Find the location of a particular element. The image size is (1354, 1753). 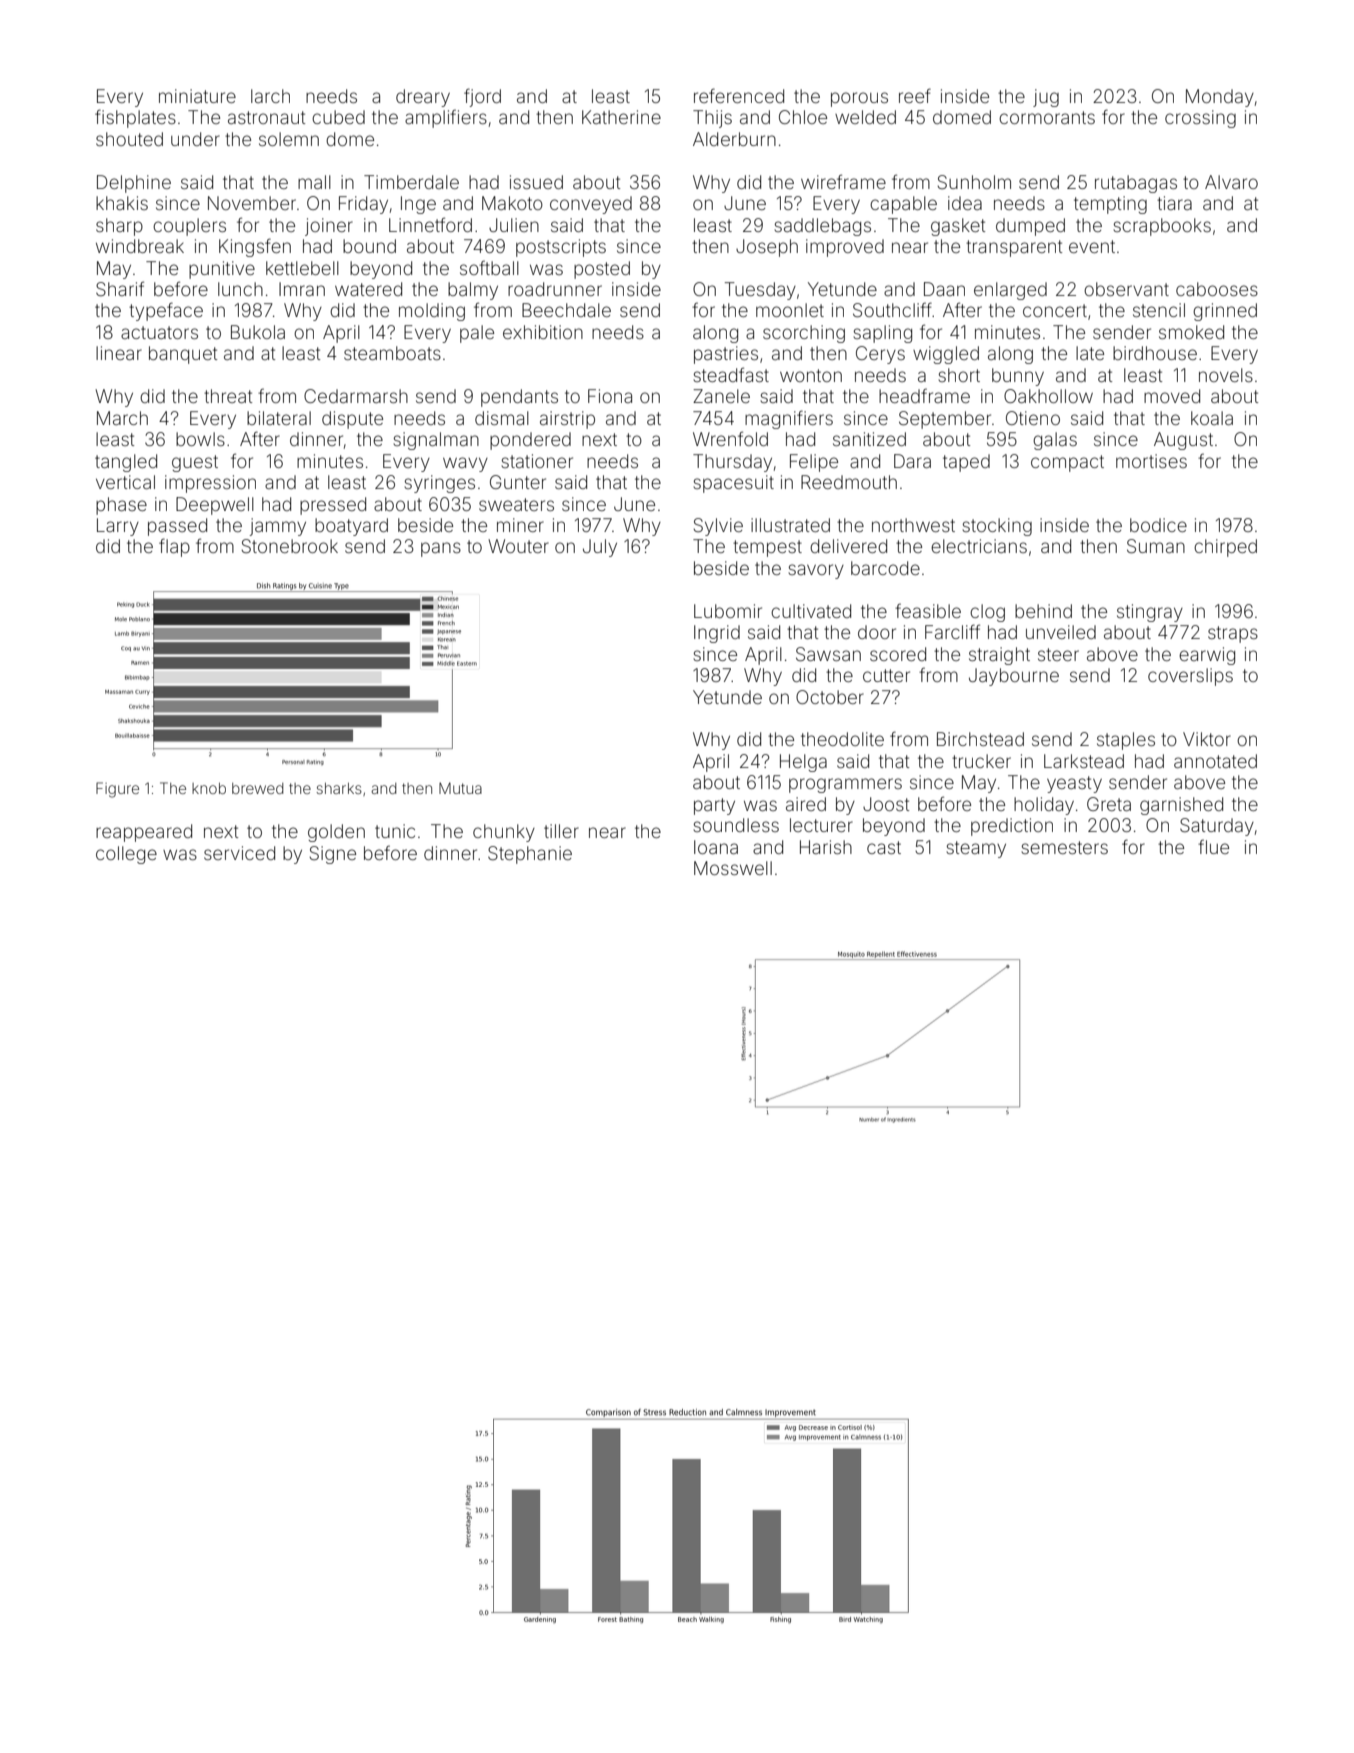

Greta is located at coordinates (1109, 804).
